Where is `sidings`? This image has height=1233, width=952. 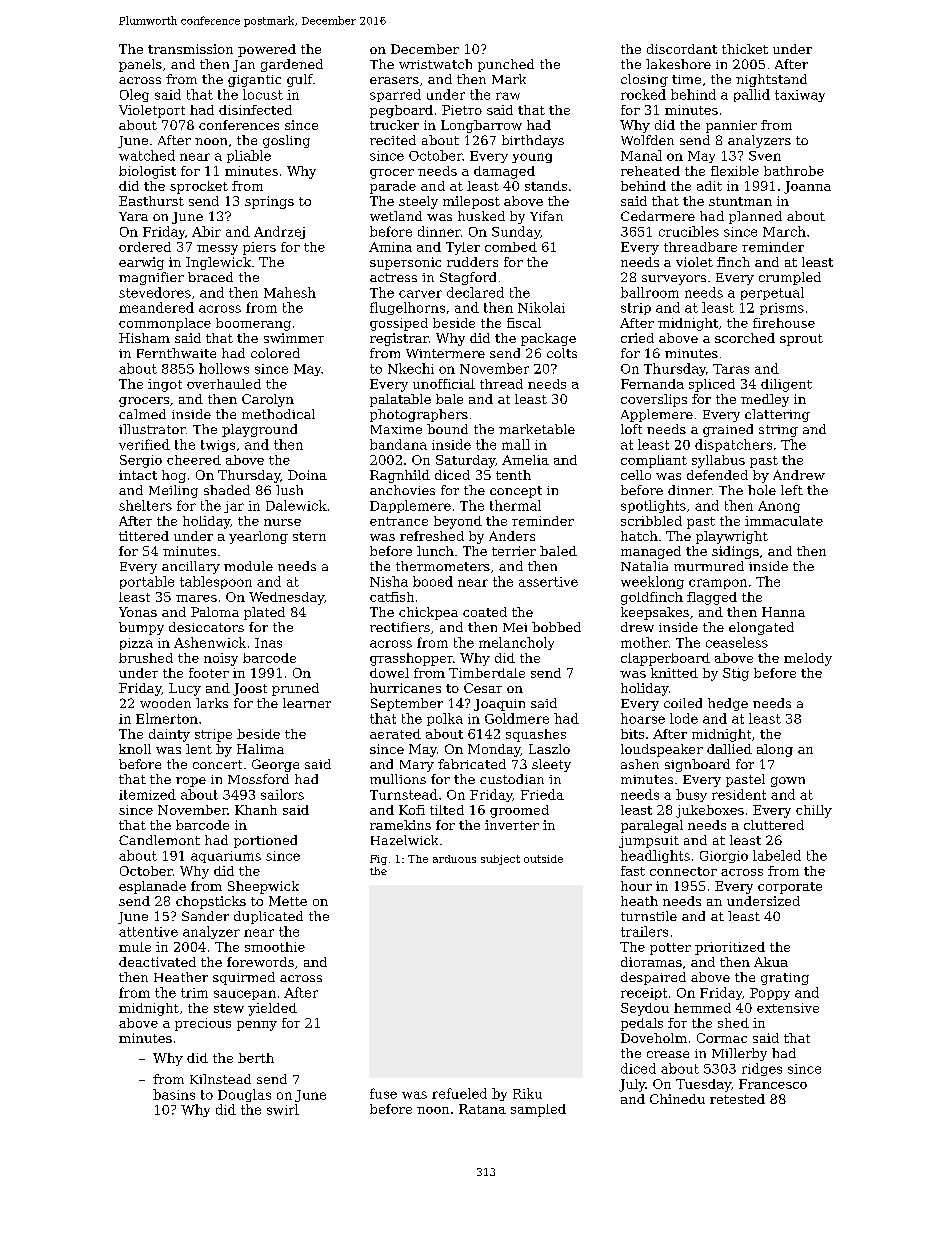
sidings is located at coordinates (735, 552).
